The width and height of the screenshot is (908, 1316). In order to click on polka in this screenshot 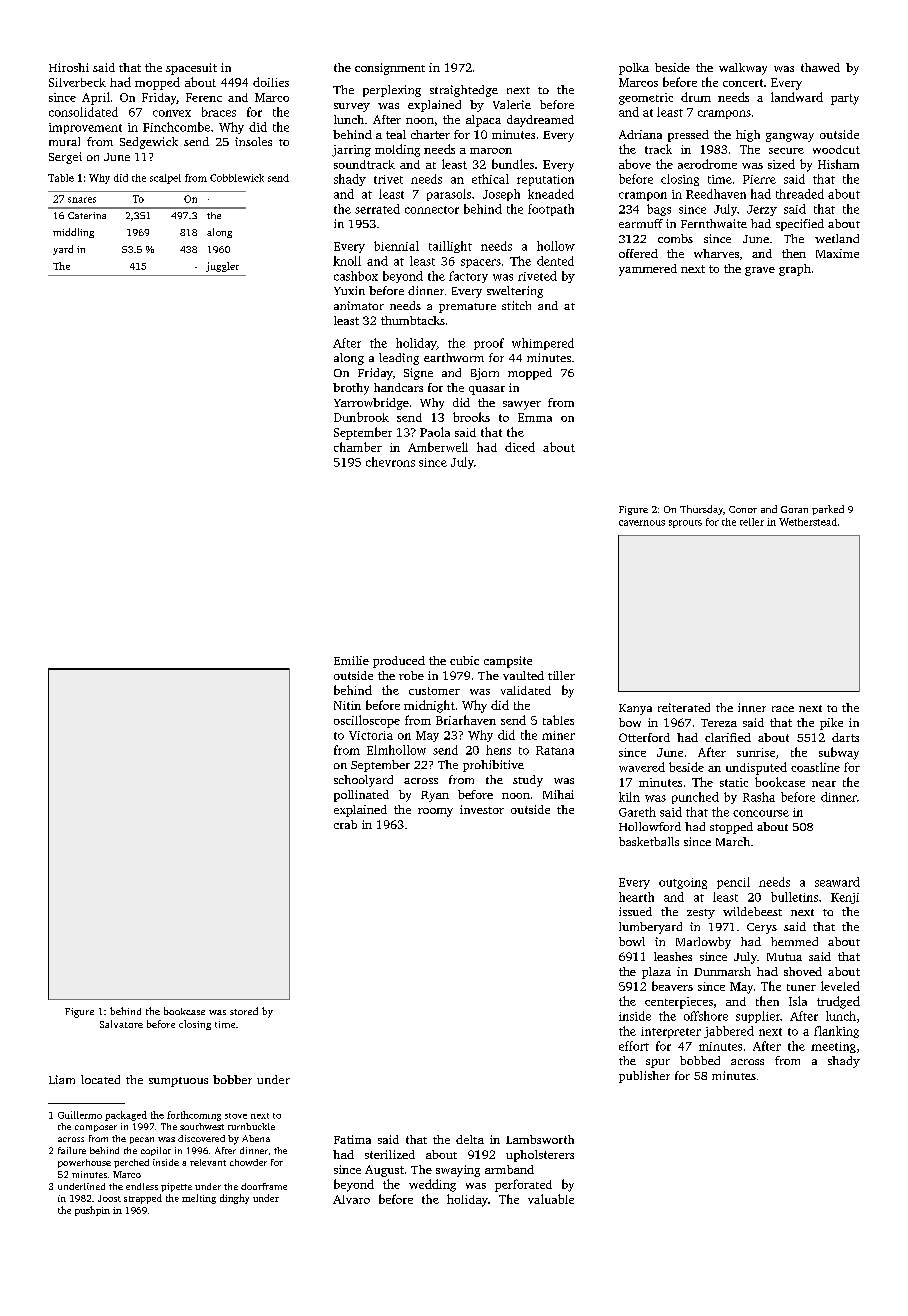, I will do `click(634, 69)`.
